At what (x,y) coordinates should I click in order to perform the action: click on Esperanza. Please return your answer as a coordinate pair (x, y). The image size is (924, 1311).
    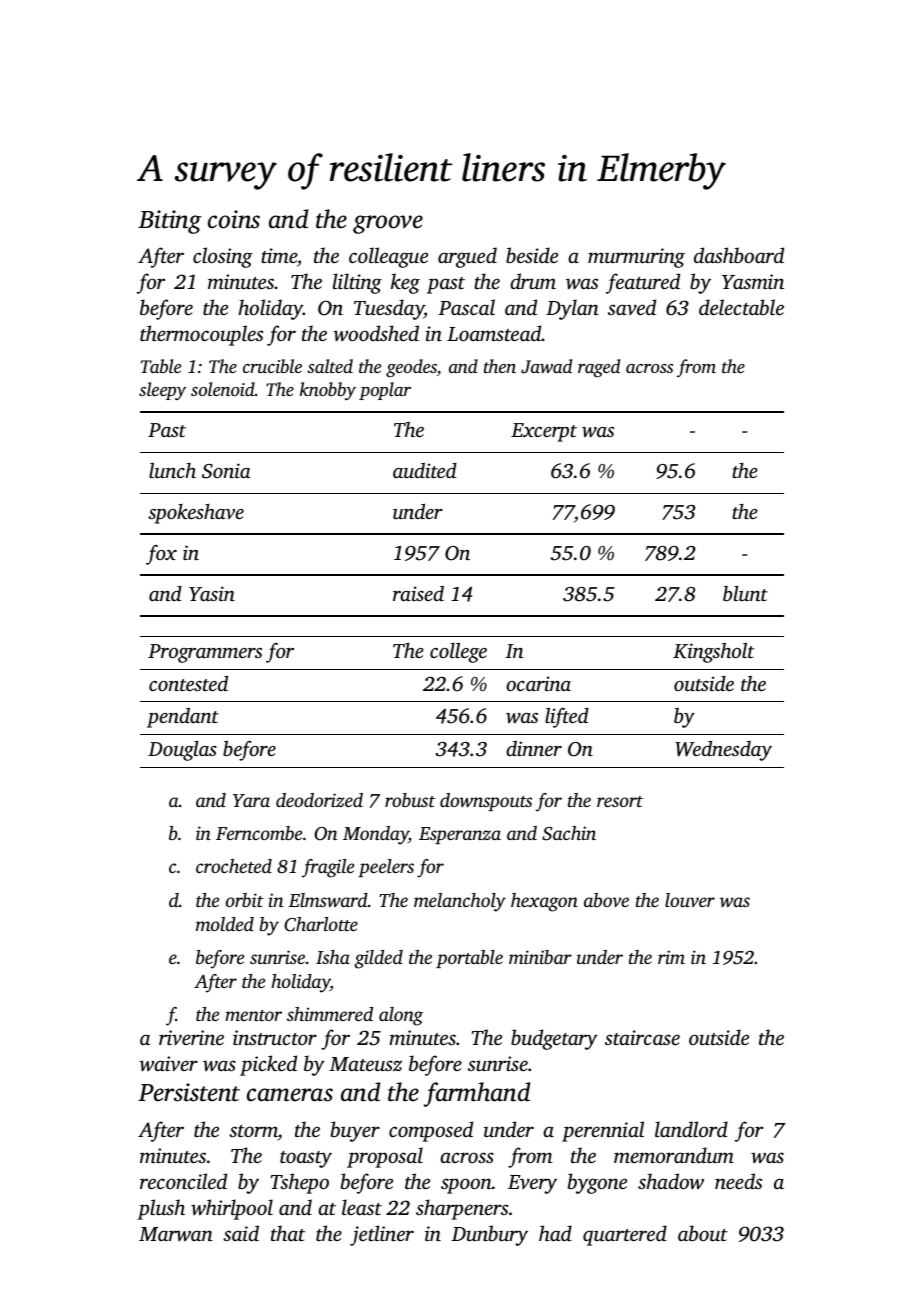
    Looking at the image, I should click on (460, 835).
